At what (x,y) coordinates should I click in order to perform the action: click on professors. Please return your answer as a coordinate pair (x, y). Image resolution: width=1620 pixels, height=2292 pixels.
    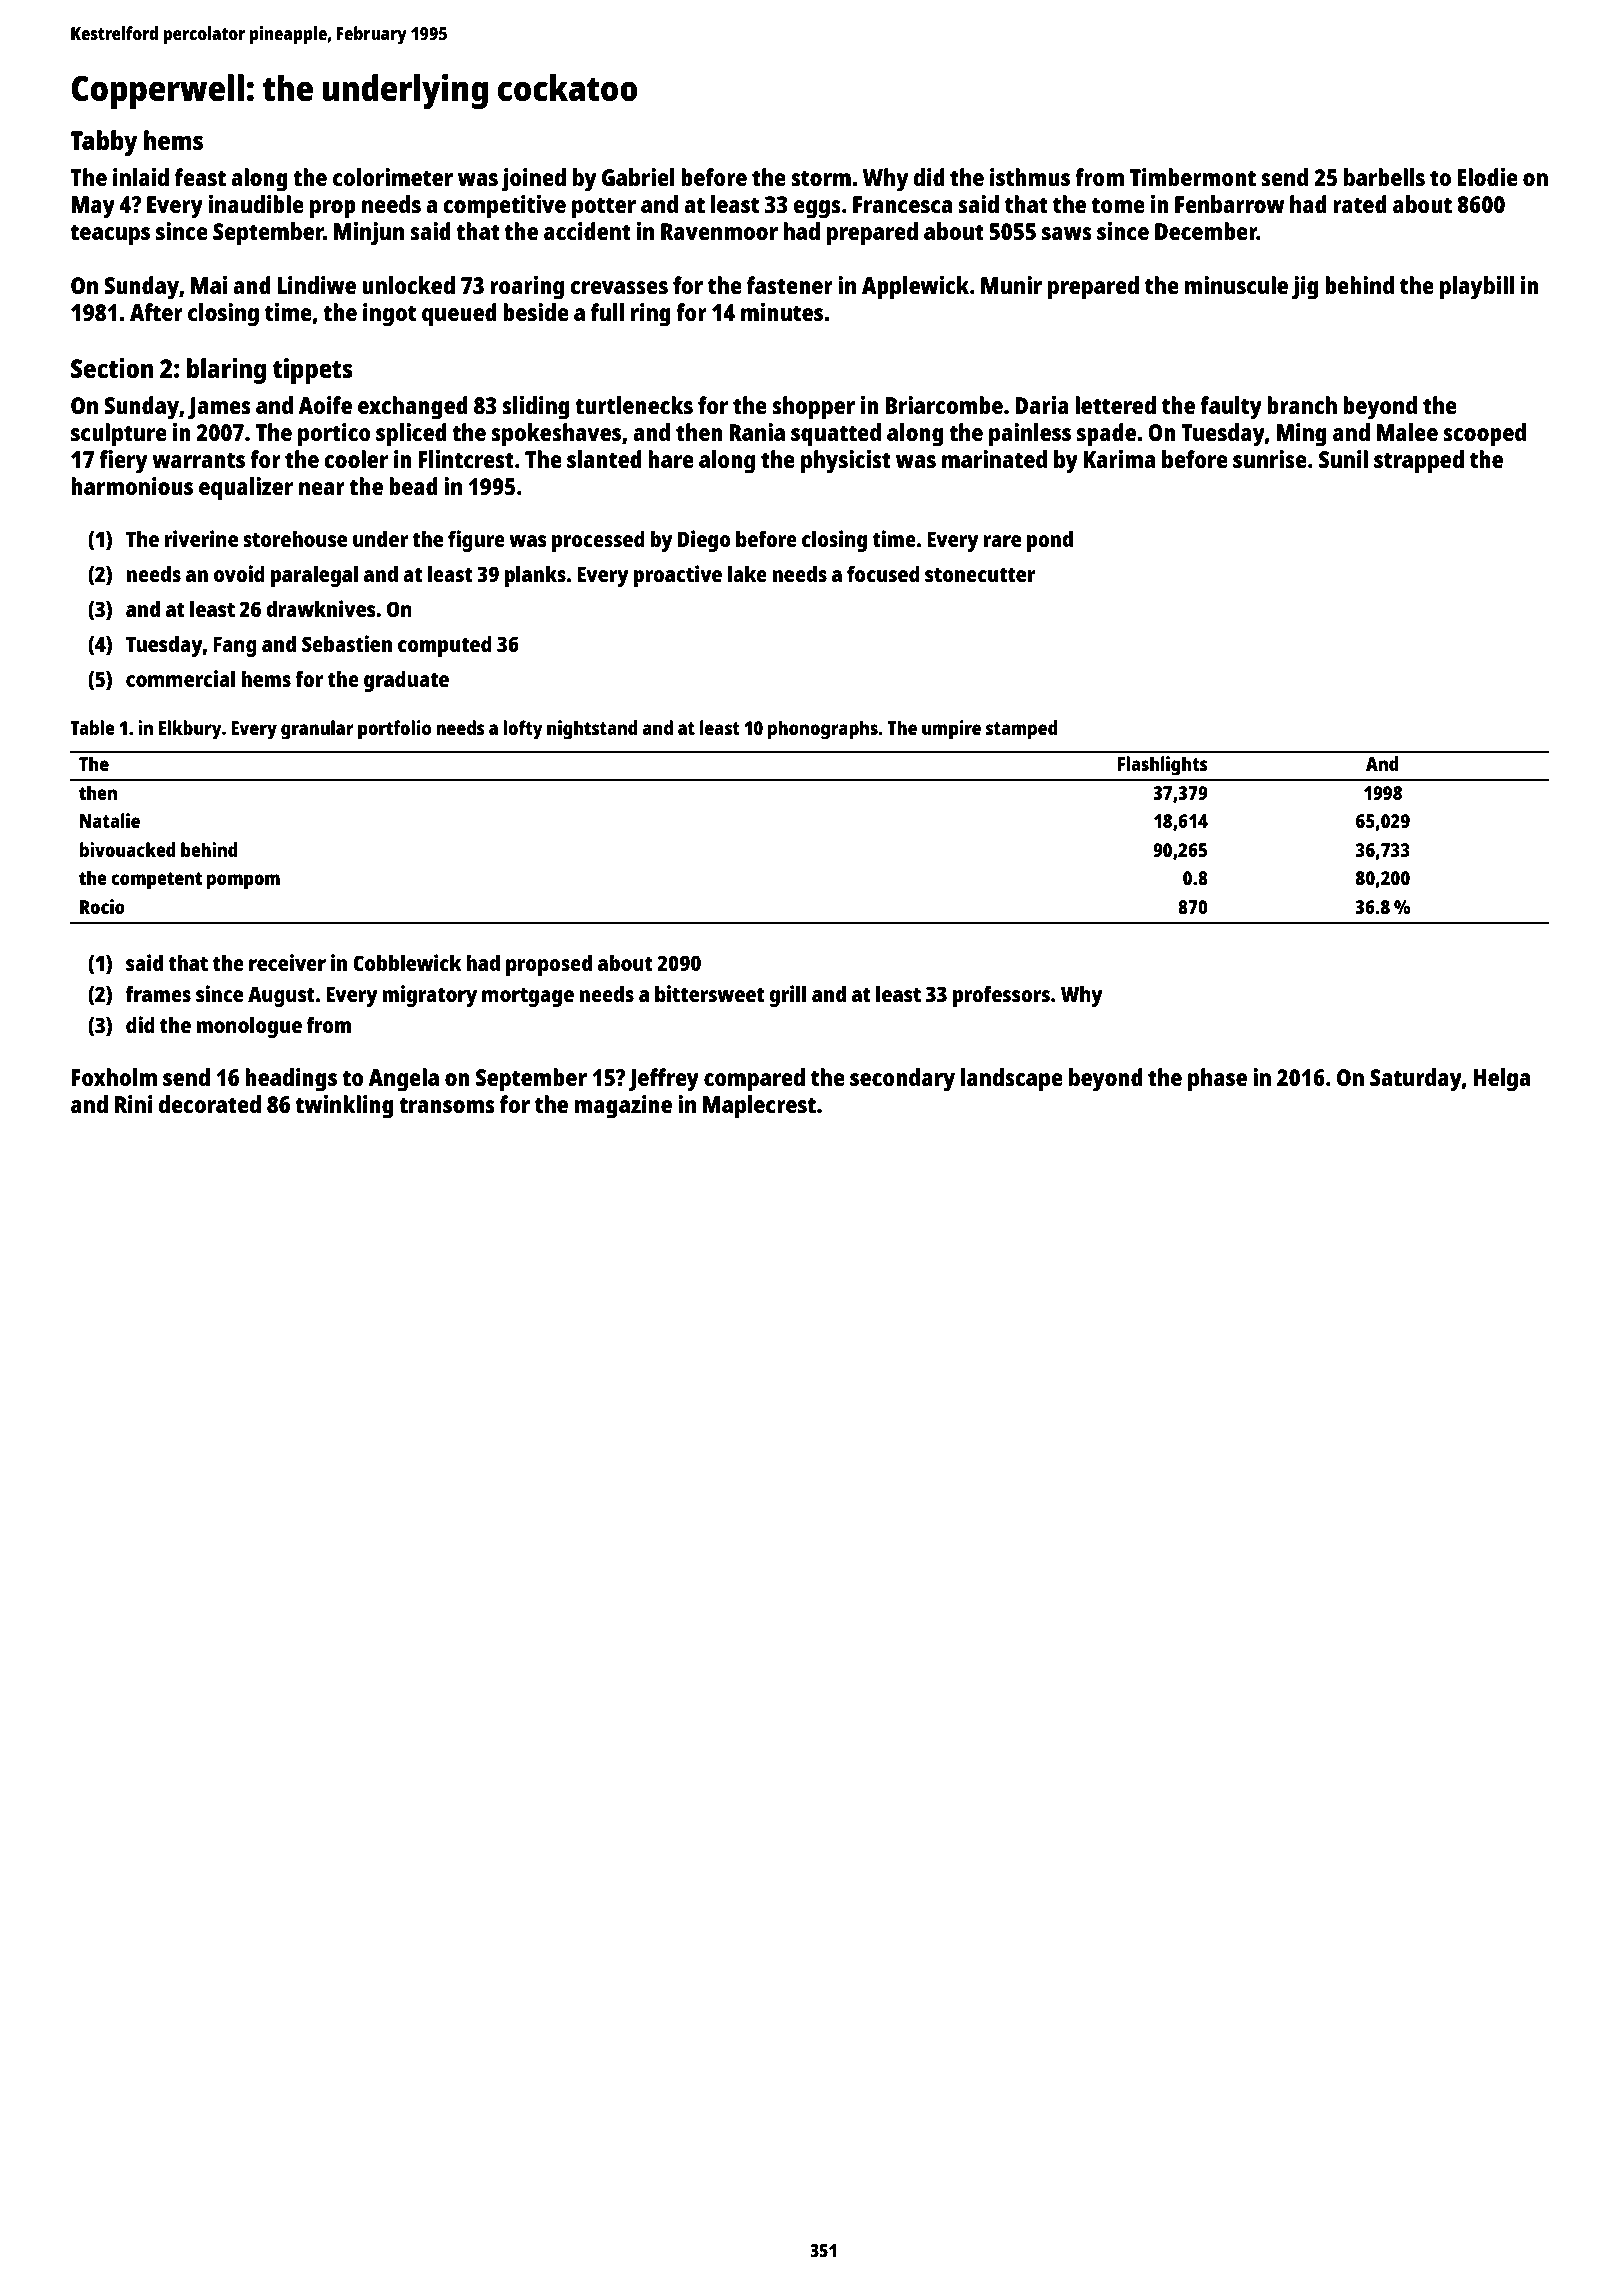
    Looking at the image, I should click on (1001, 996).
